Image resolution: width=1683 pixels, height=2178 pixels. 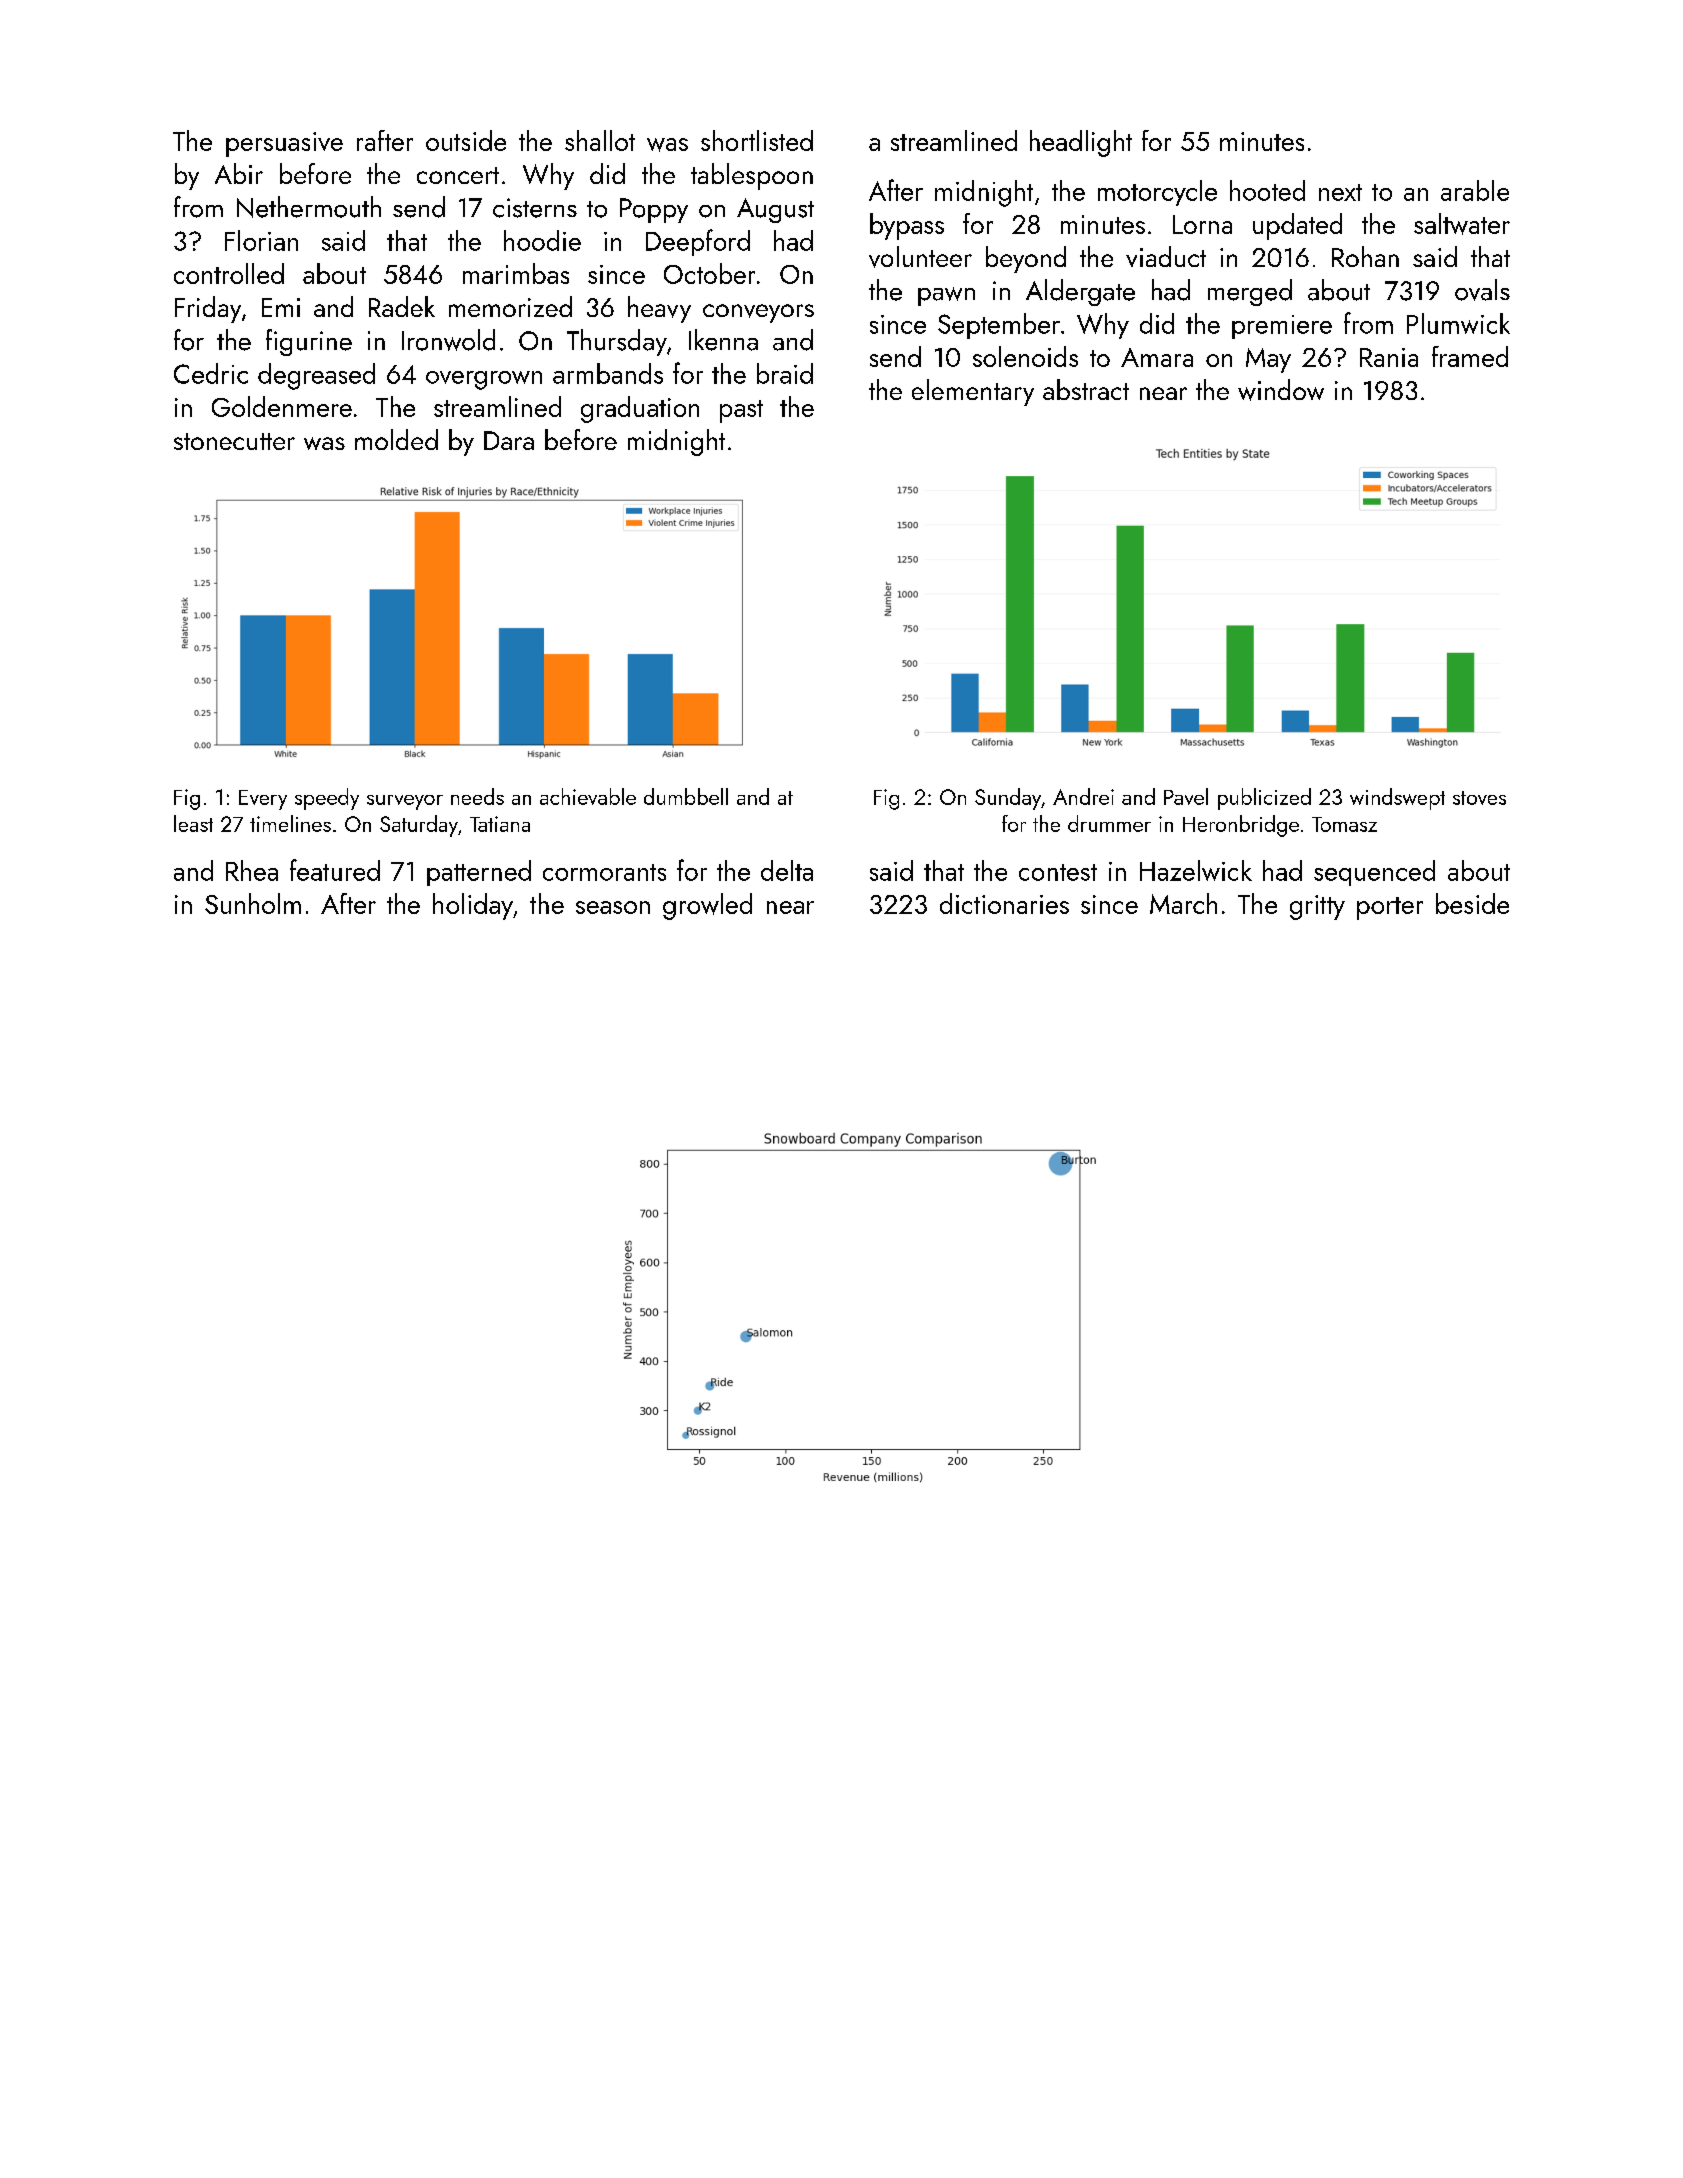 I want to click on dumbbell, so click(x=686, y=796).
